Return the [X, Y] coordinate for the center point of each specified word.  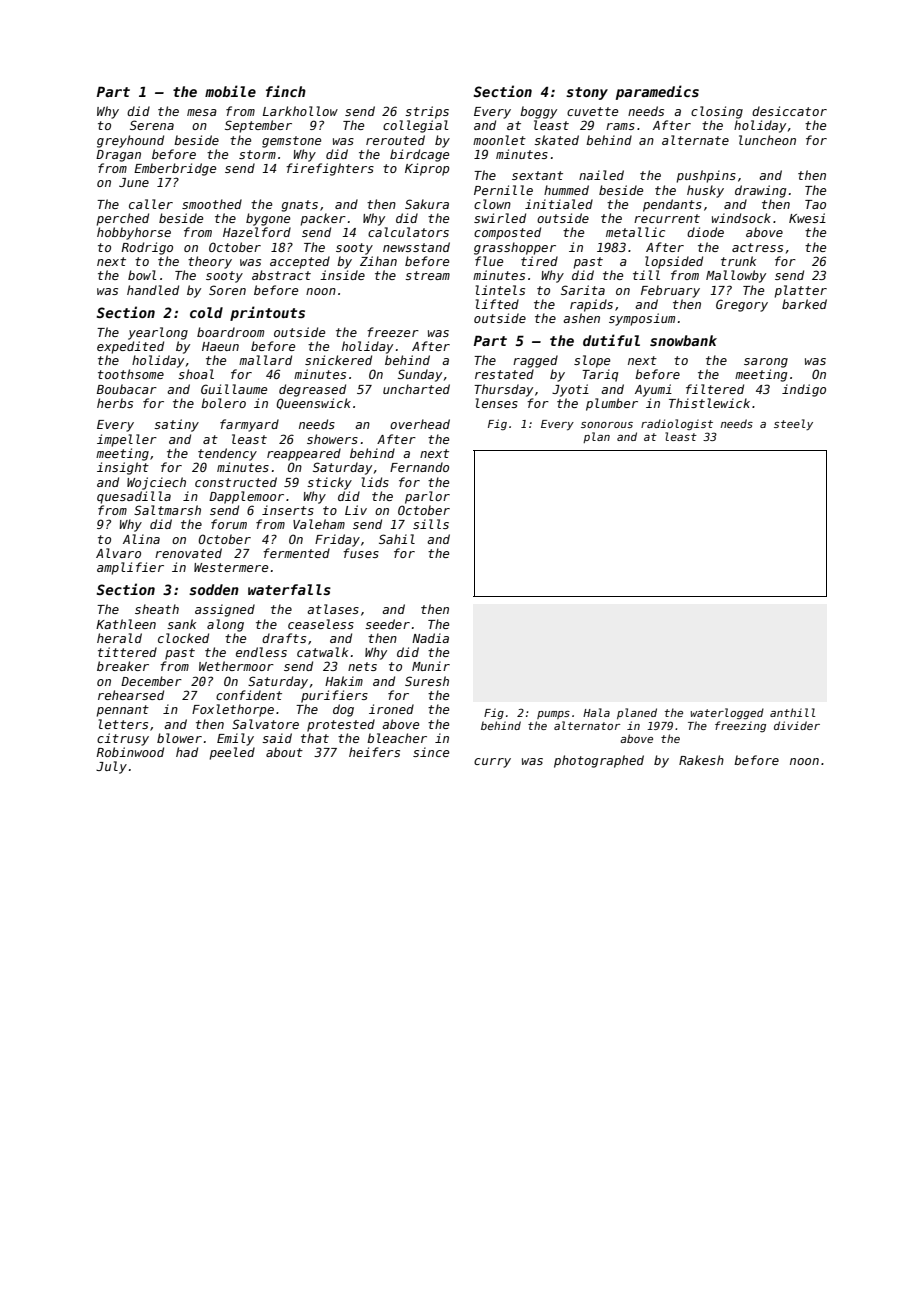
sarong [766, 363]
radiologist [677, 424]
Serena [152, 125]
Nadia [430, 638]
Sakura [427, 204]
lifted [497, 304]
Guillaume [234, 389]
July [111, 767]
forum [229, 524]
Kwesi [807, 218]
